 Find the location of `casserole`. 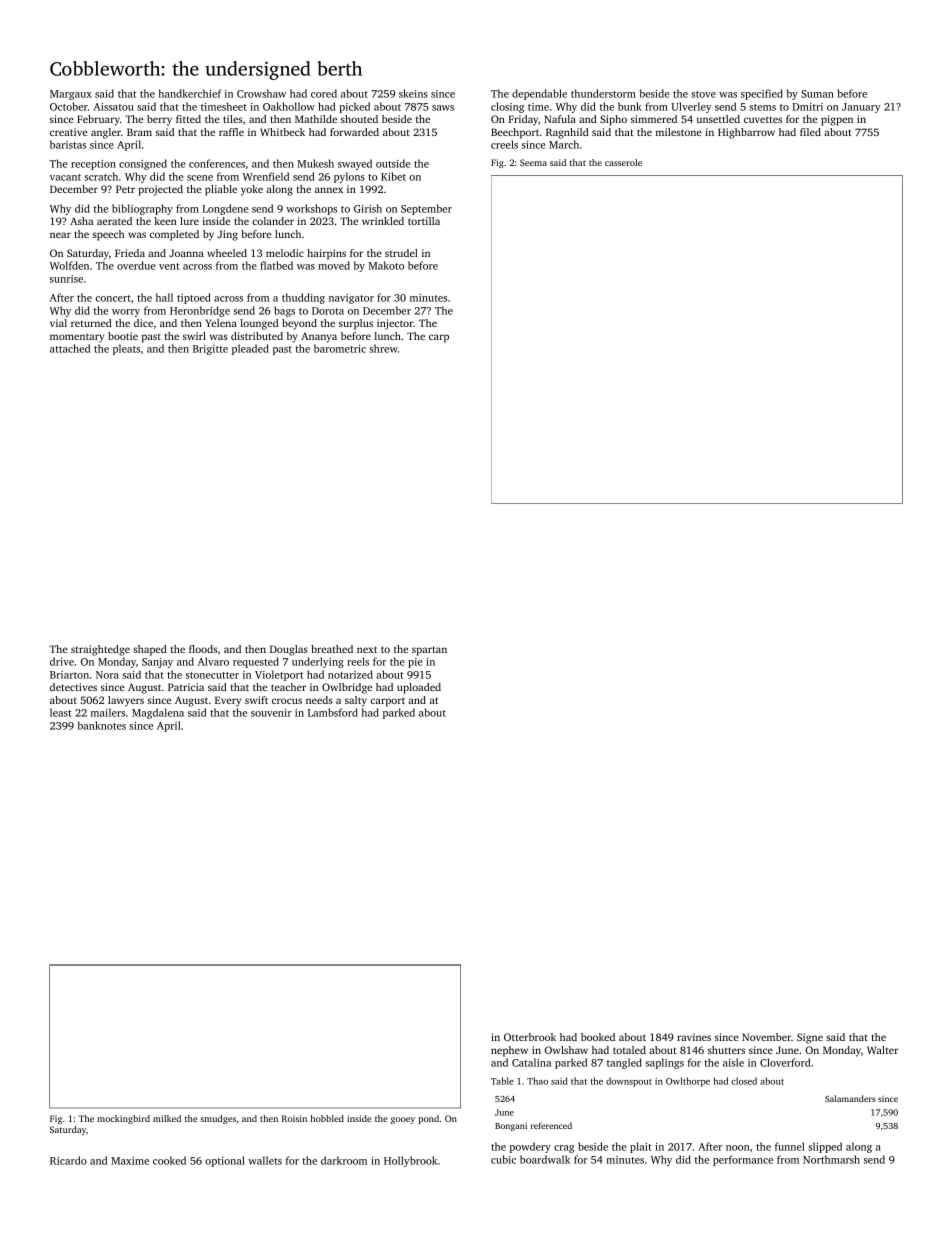

casserole is located at coordinates (623, 162).
